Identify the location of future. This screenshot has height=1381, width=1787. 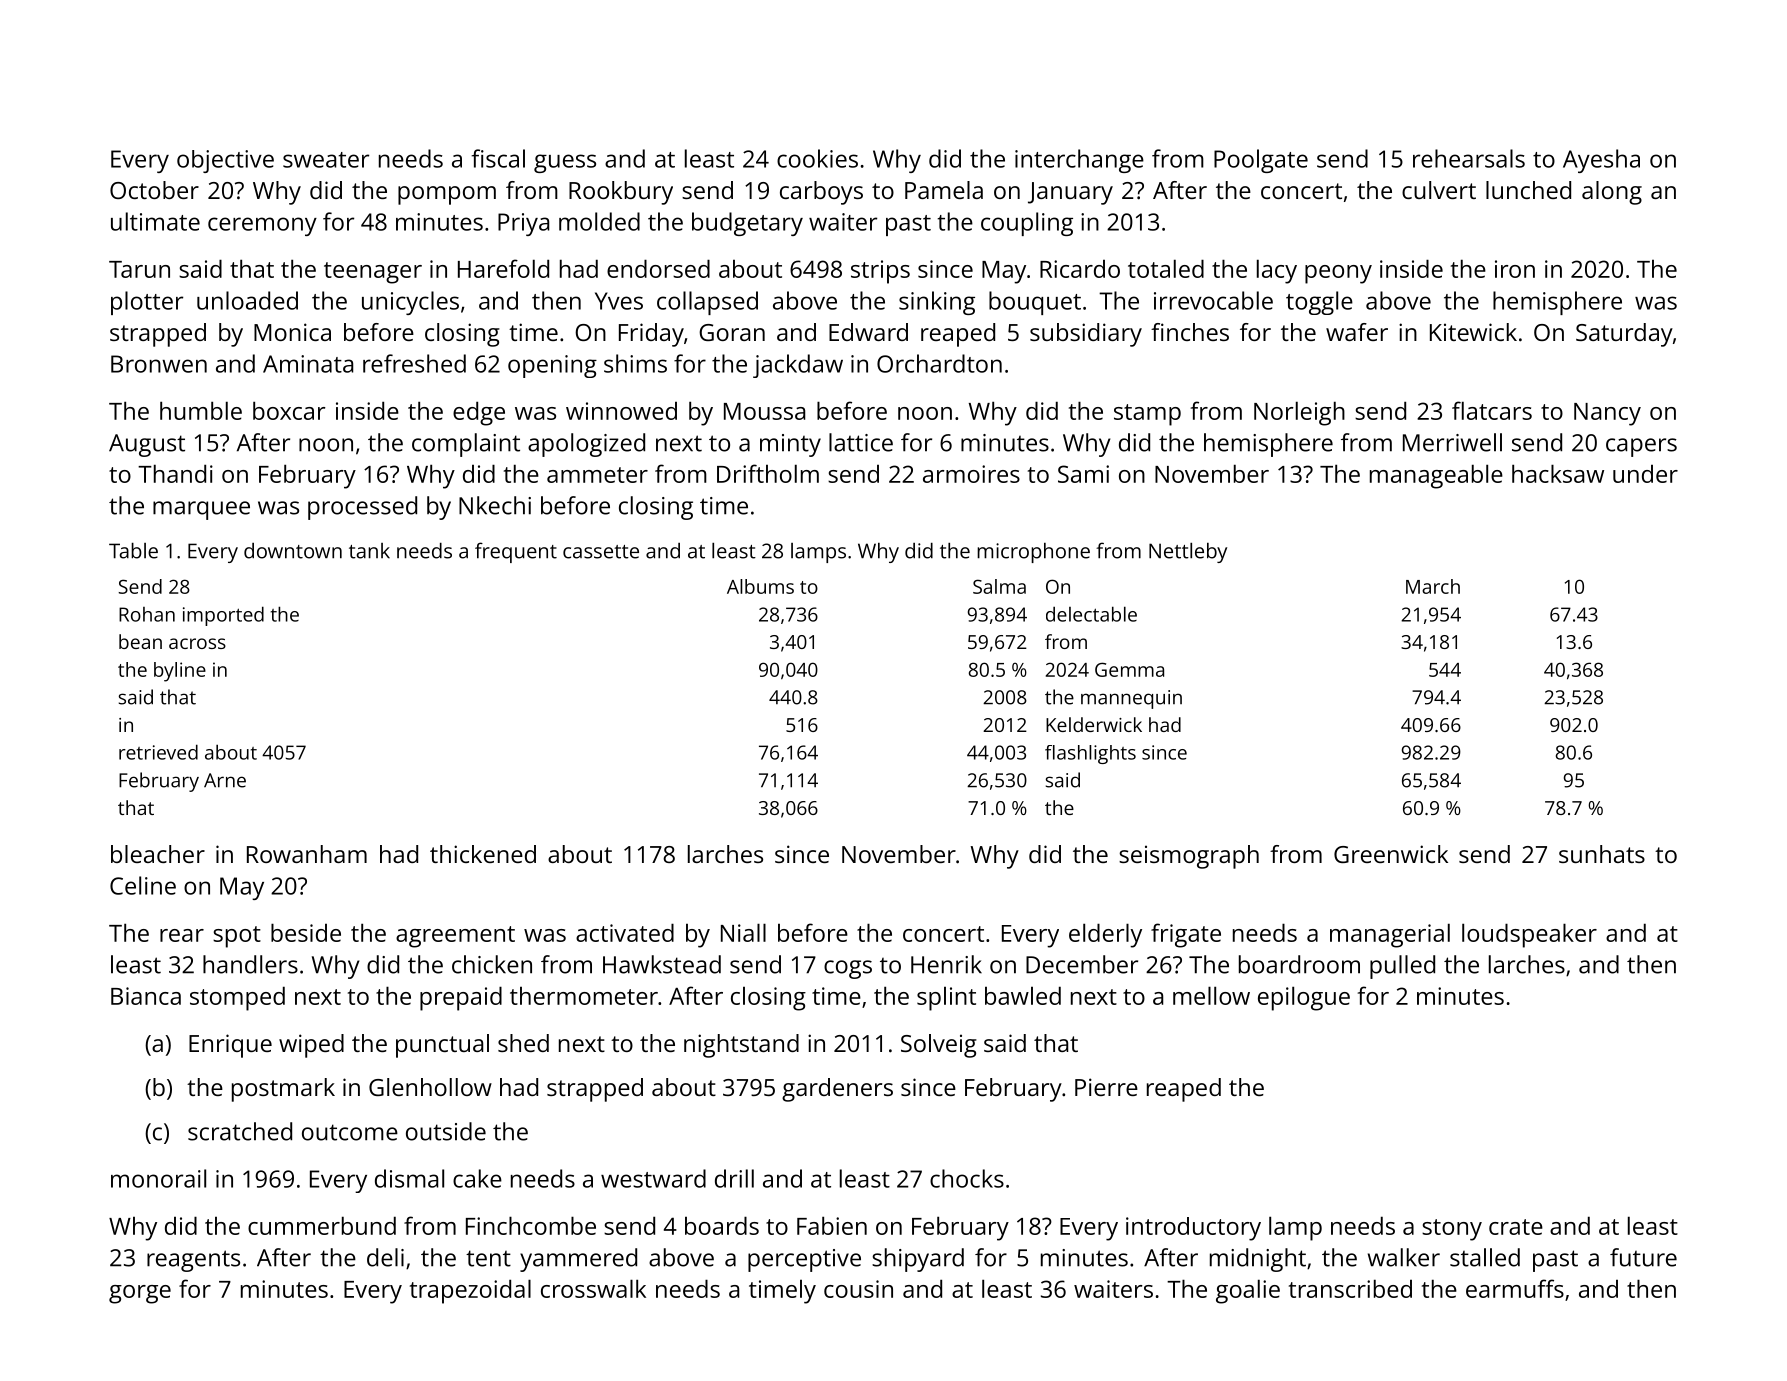
(1643, 1257).
